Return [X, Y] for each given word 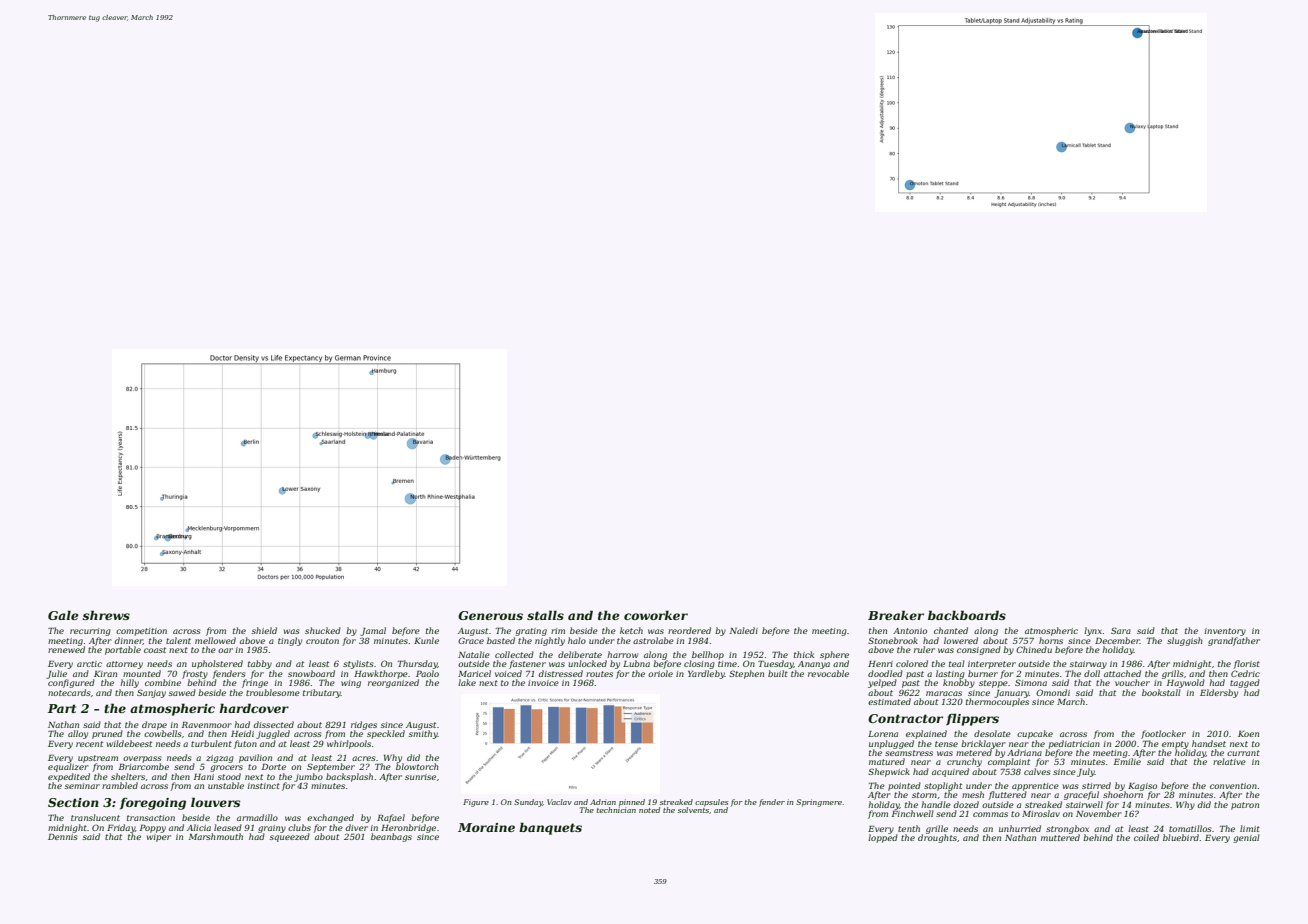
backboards [967, 615]
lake [467, 682]
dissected [274, 724]
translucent [95, 817]
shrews [106, 615]
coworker [656, 615]
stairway [1088, 665]
